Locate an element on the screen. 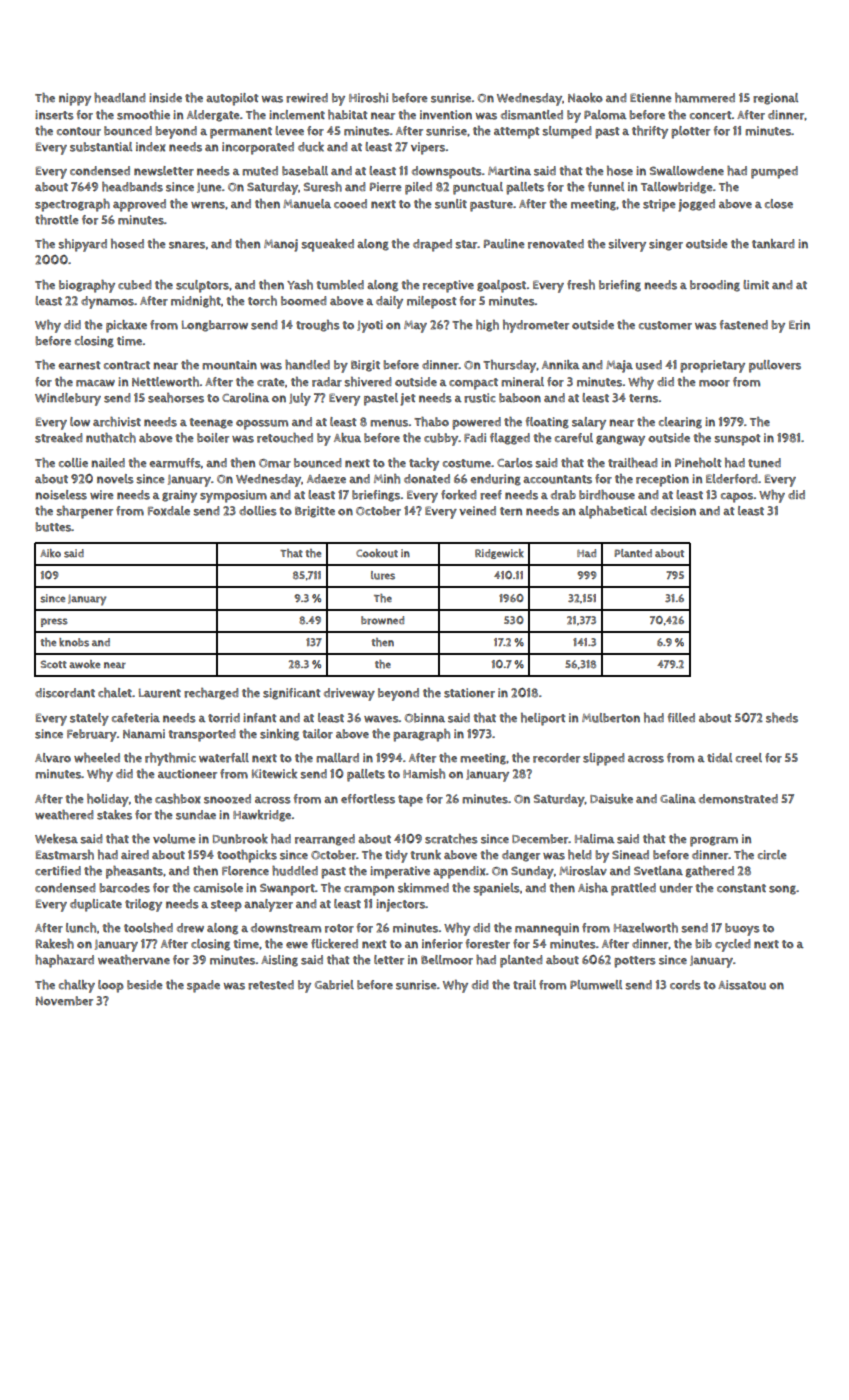 This screenshot has height=1400, width=849. sheds is located at coordinates (782, 718).
